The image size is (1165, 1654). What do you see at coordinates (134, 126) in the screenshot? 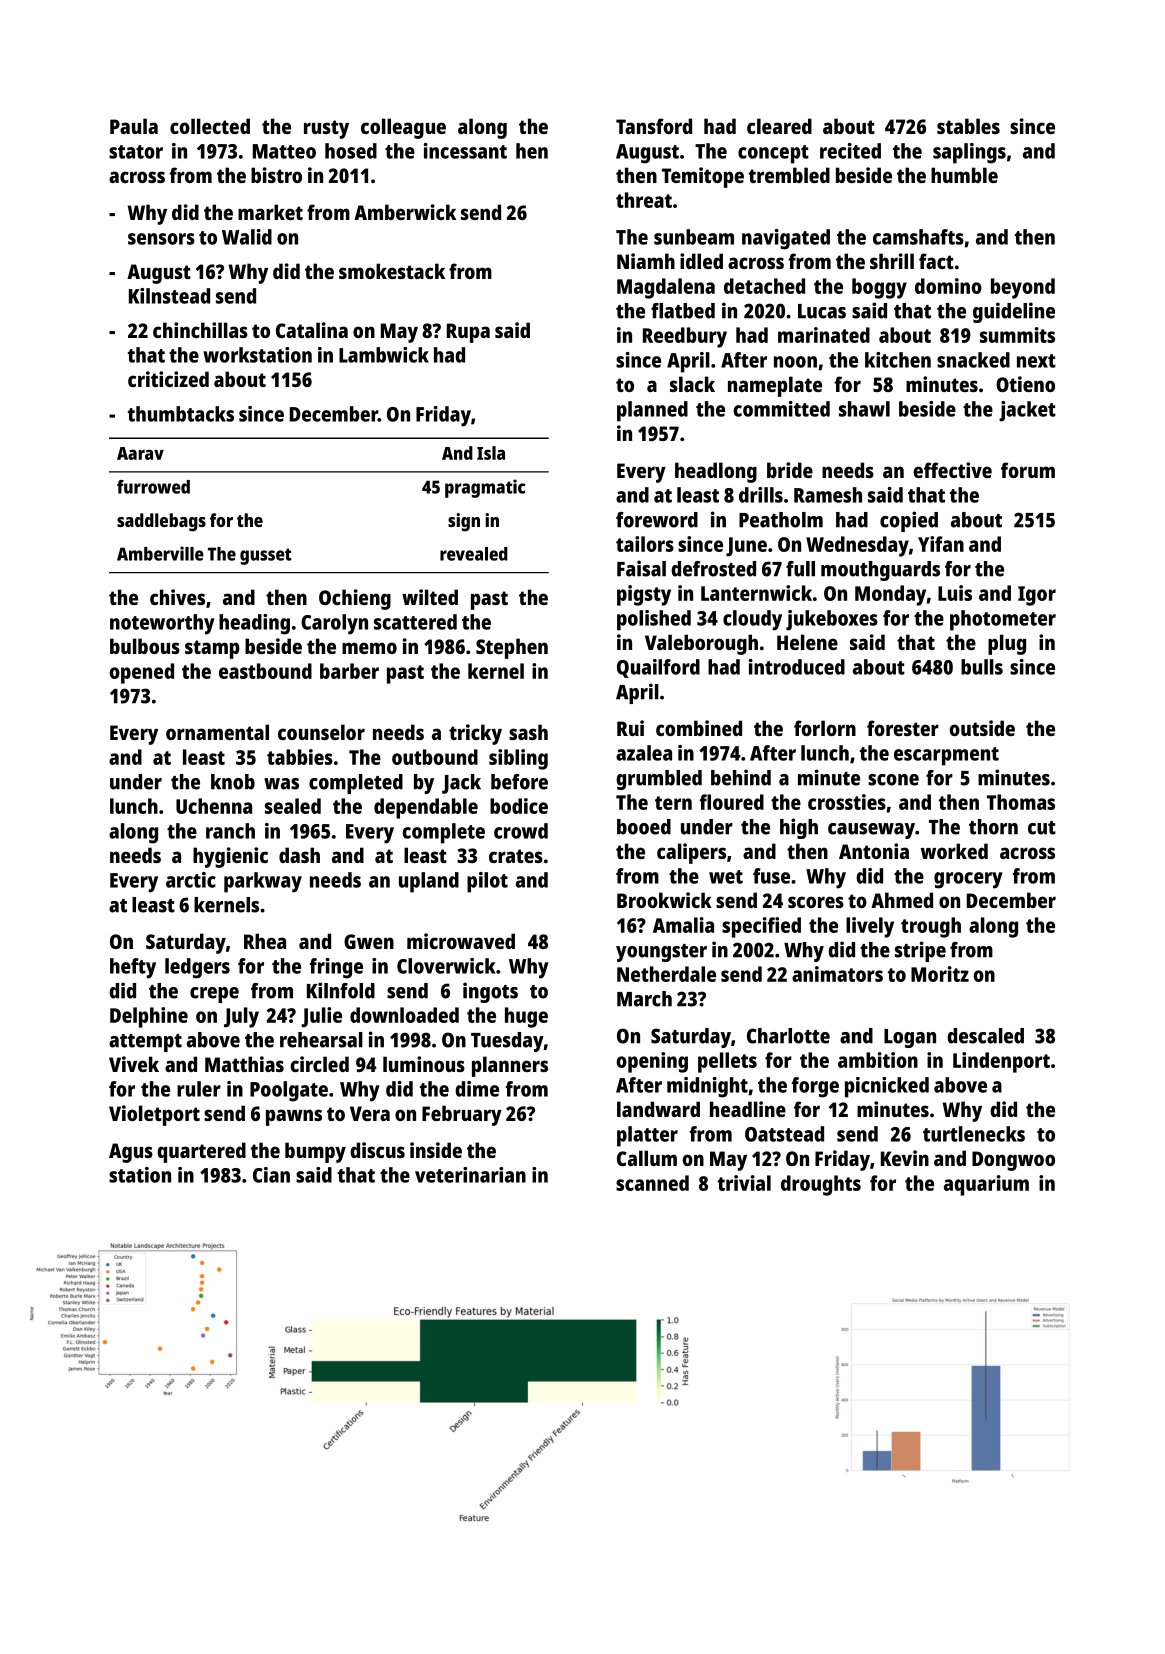
I see `Paula` at bounding box center [134, 126].
